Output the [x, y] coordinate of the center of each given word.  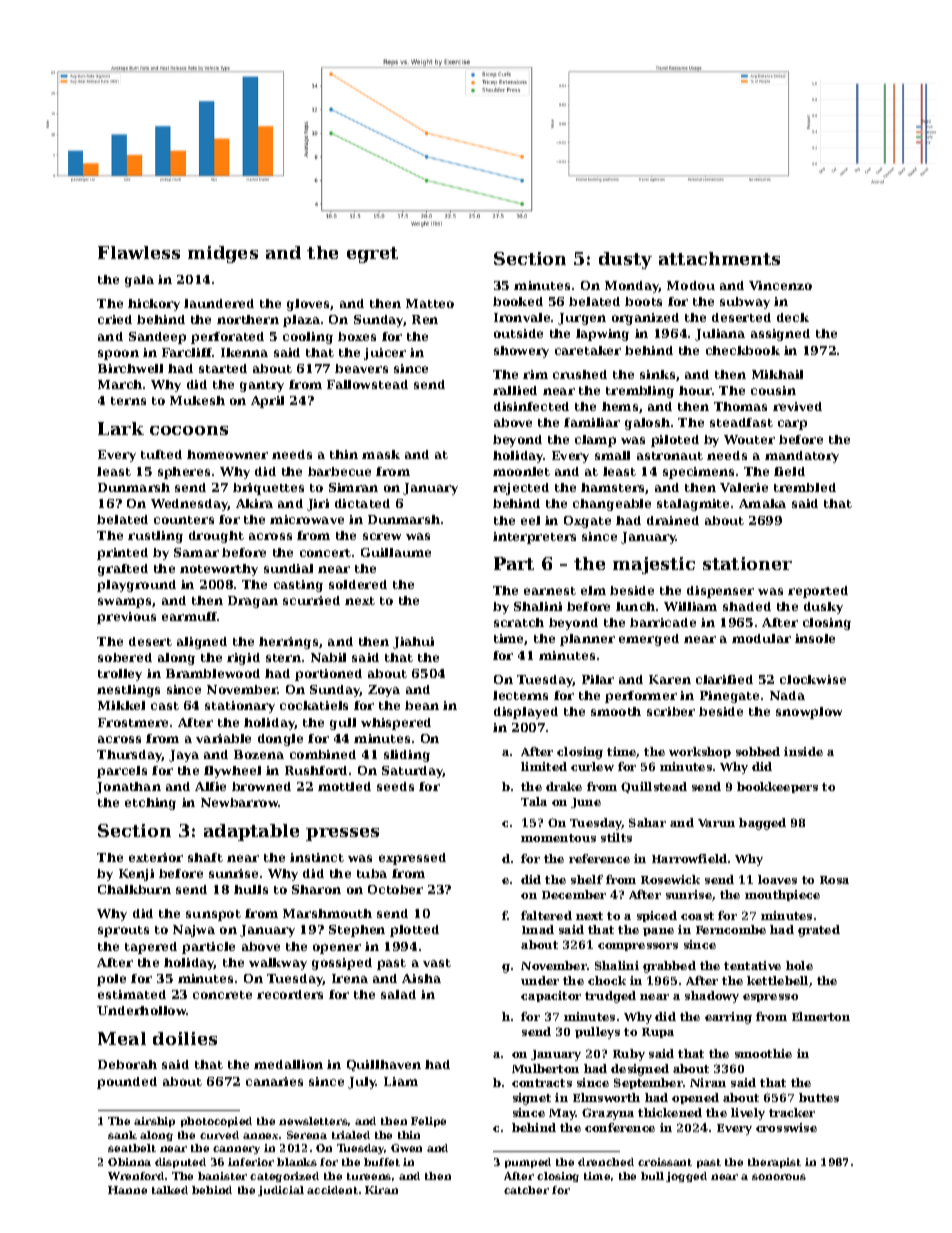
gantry [262, 386]
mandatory [802, 457]
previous [126, 618]
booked [518, 301]
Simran [353, 487]
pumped [528, 1163]
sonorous [779, 1177]
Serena [307, 1135]
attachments [719, 258]
